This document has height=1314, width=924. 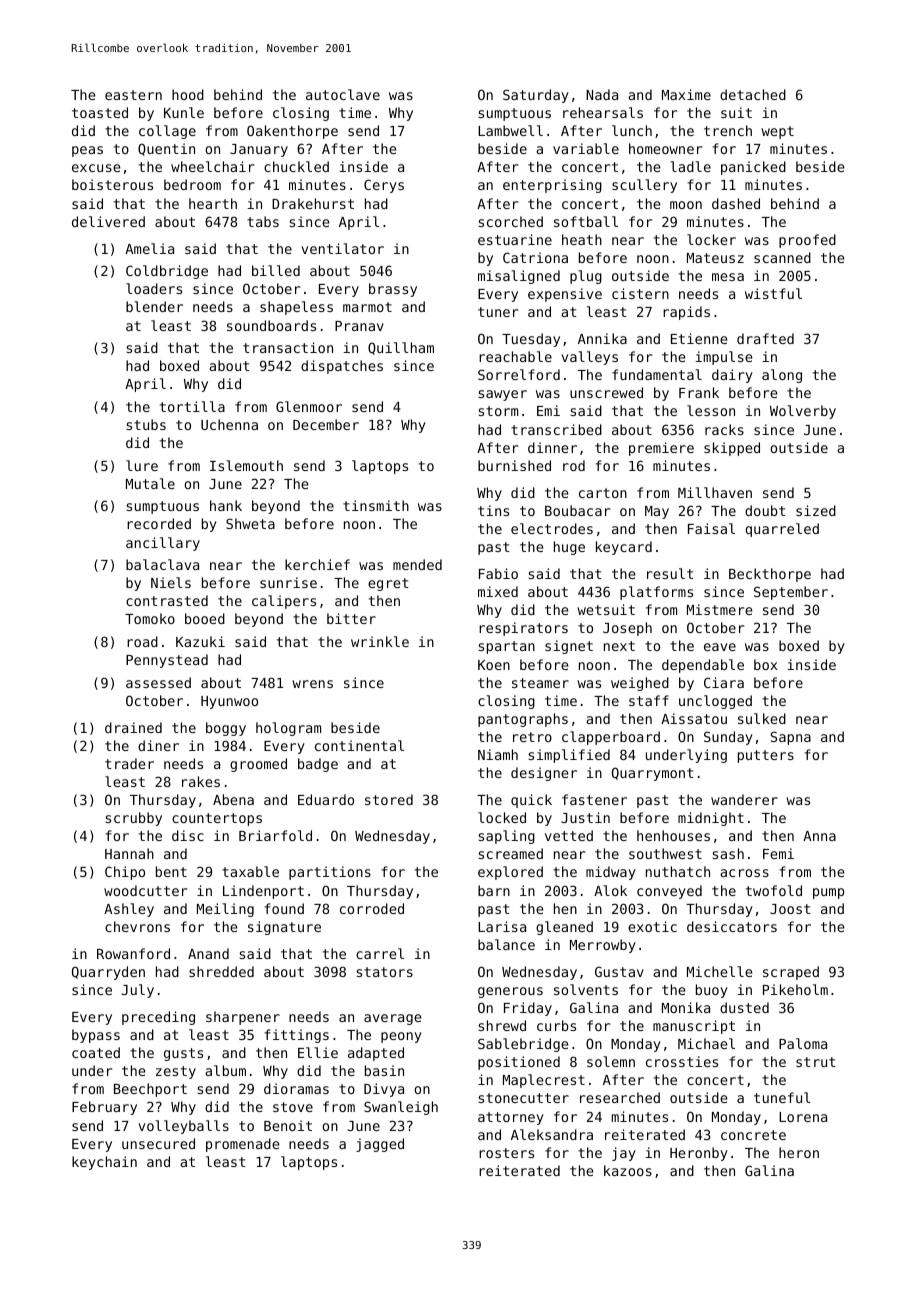 What do you see at coordinates (657, 512) in the document?
I see `May` at bounding box center [657, 512].
